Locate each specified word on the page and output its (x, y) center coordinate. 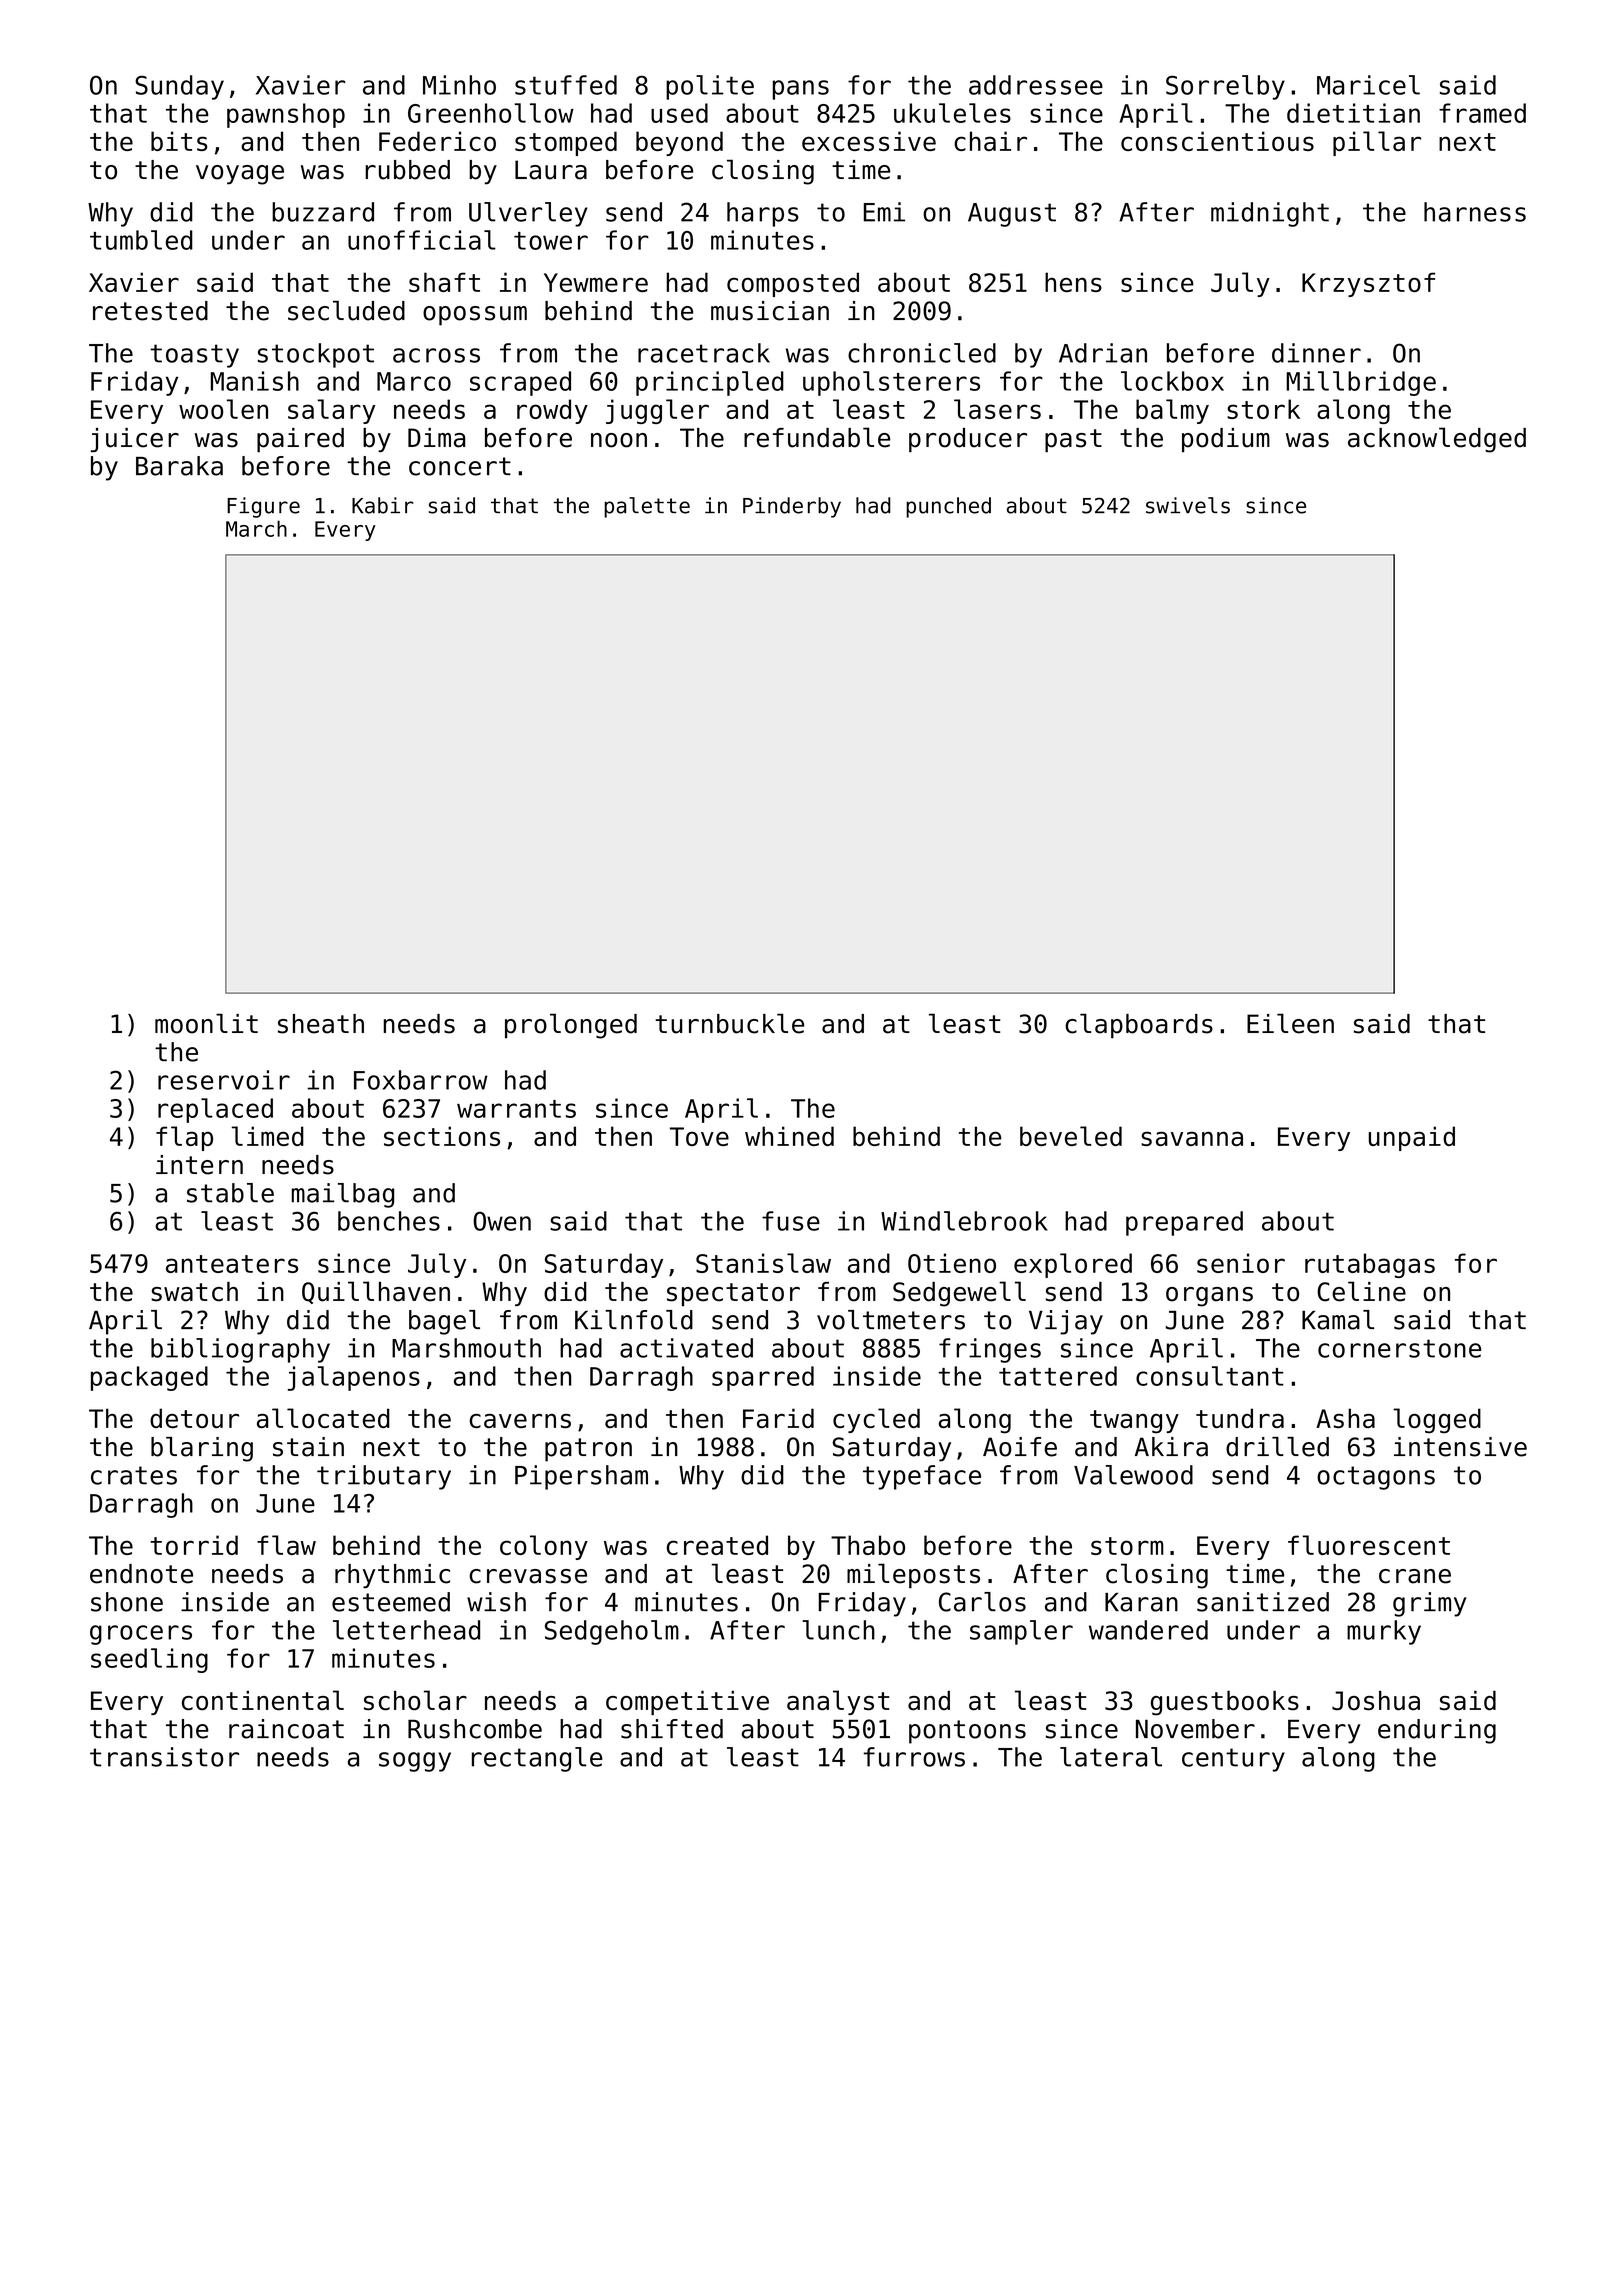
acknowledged (1437, 440)
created (717, 1545)
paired (300, 440)
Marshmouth (466, 1348)
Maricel (1368, 85)
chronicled (922, 353)
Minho (459, 85)
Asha (1345, 1418)
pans (801, 90)
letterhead (406, 1630)
